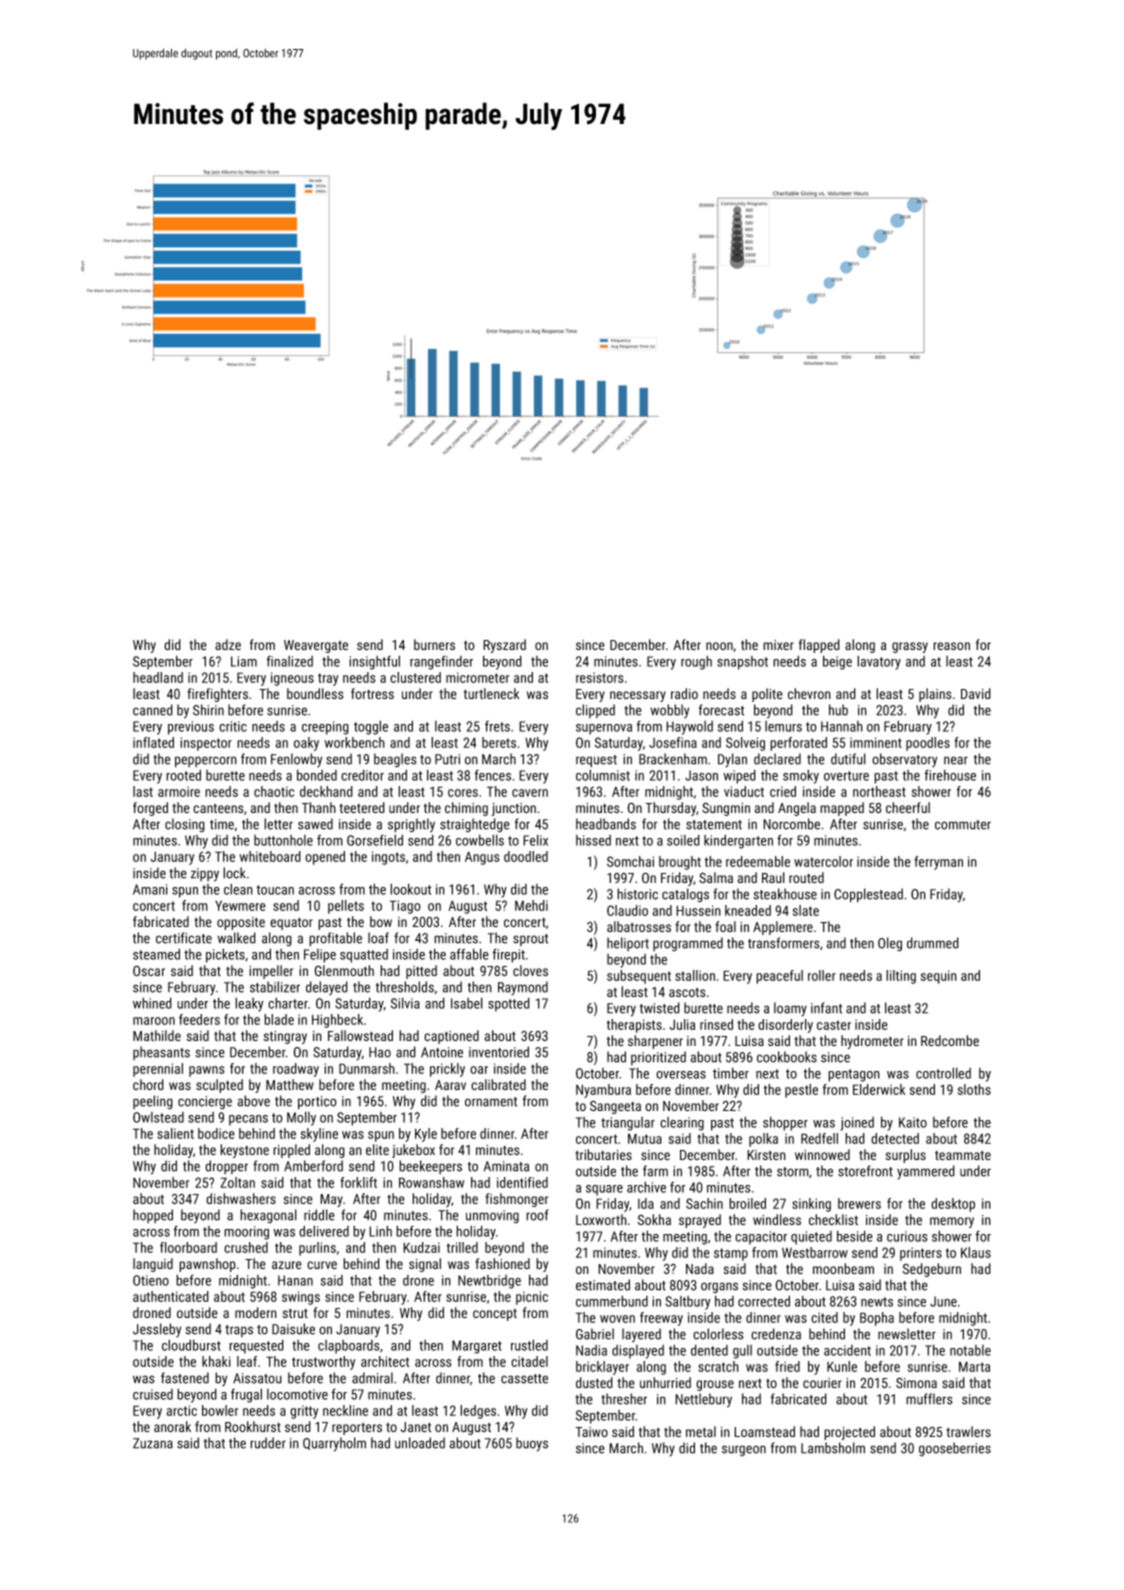 The image size is (1124, 1590). Describe the element at coordinates (951, 646) in the page. I see `reason` at that location.
